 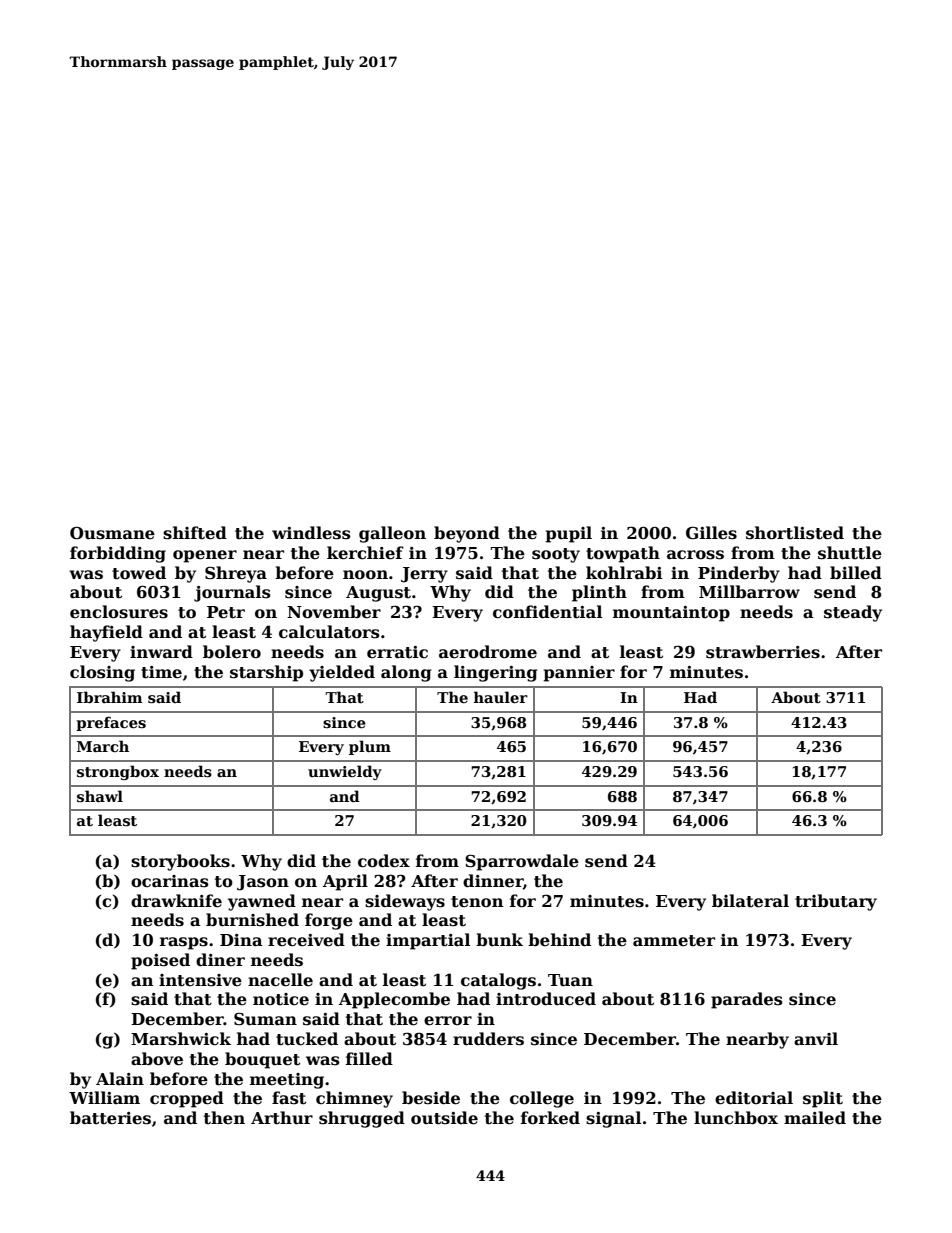 I want to click on Sparrowdale, so click(x=522, y=862).
